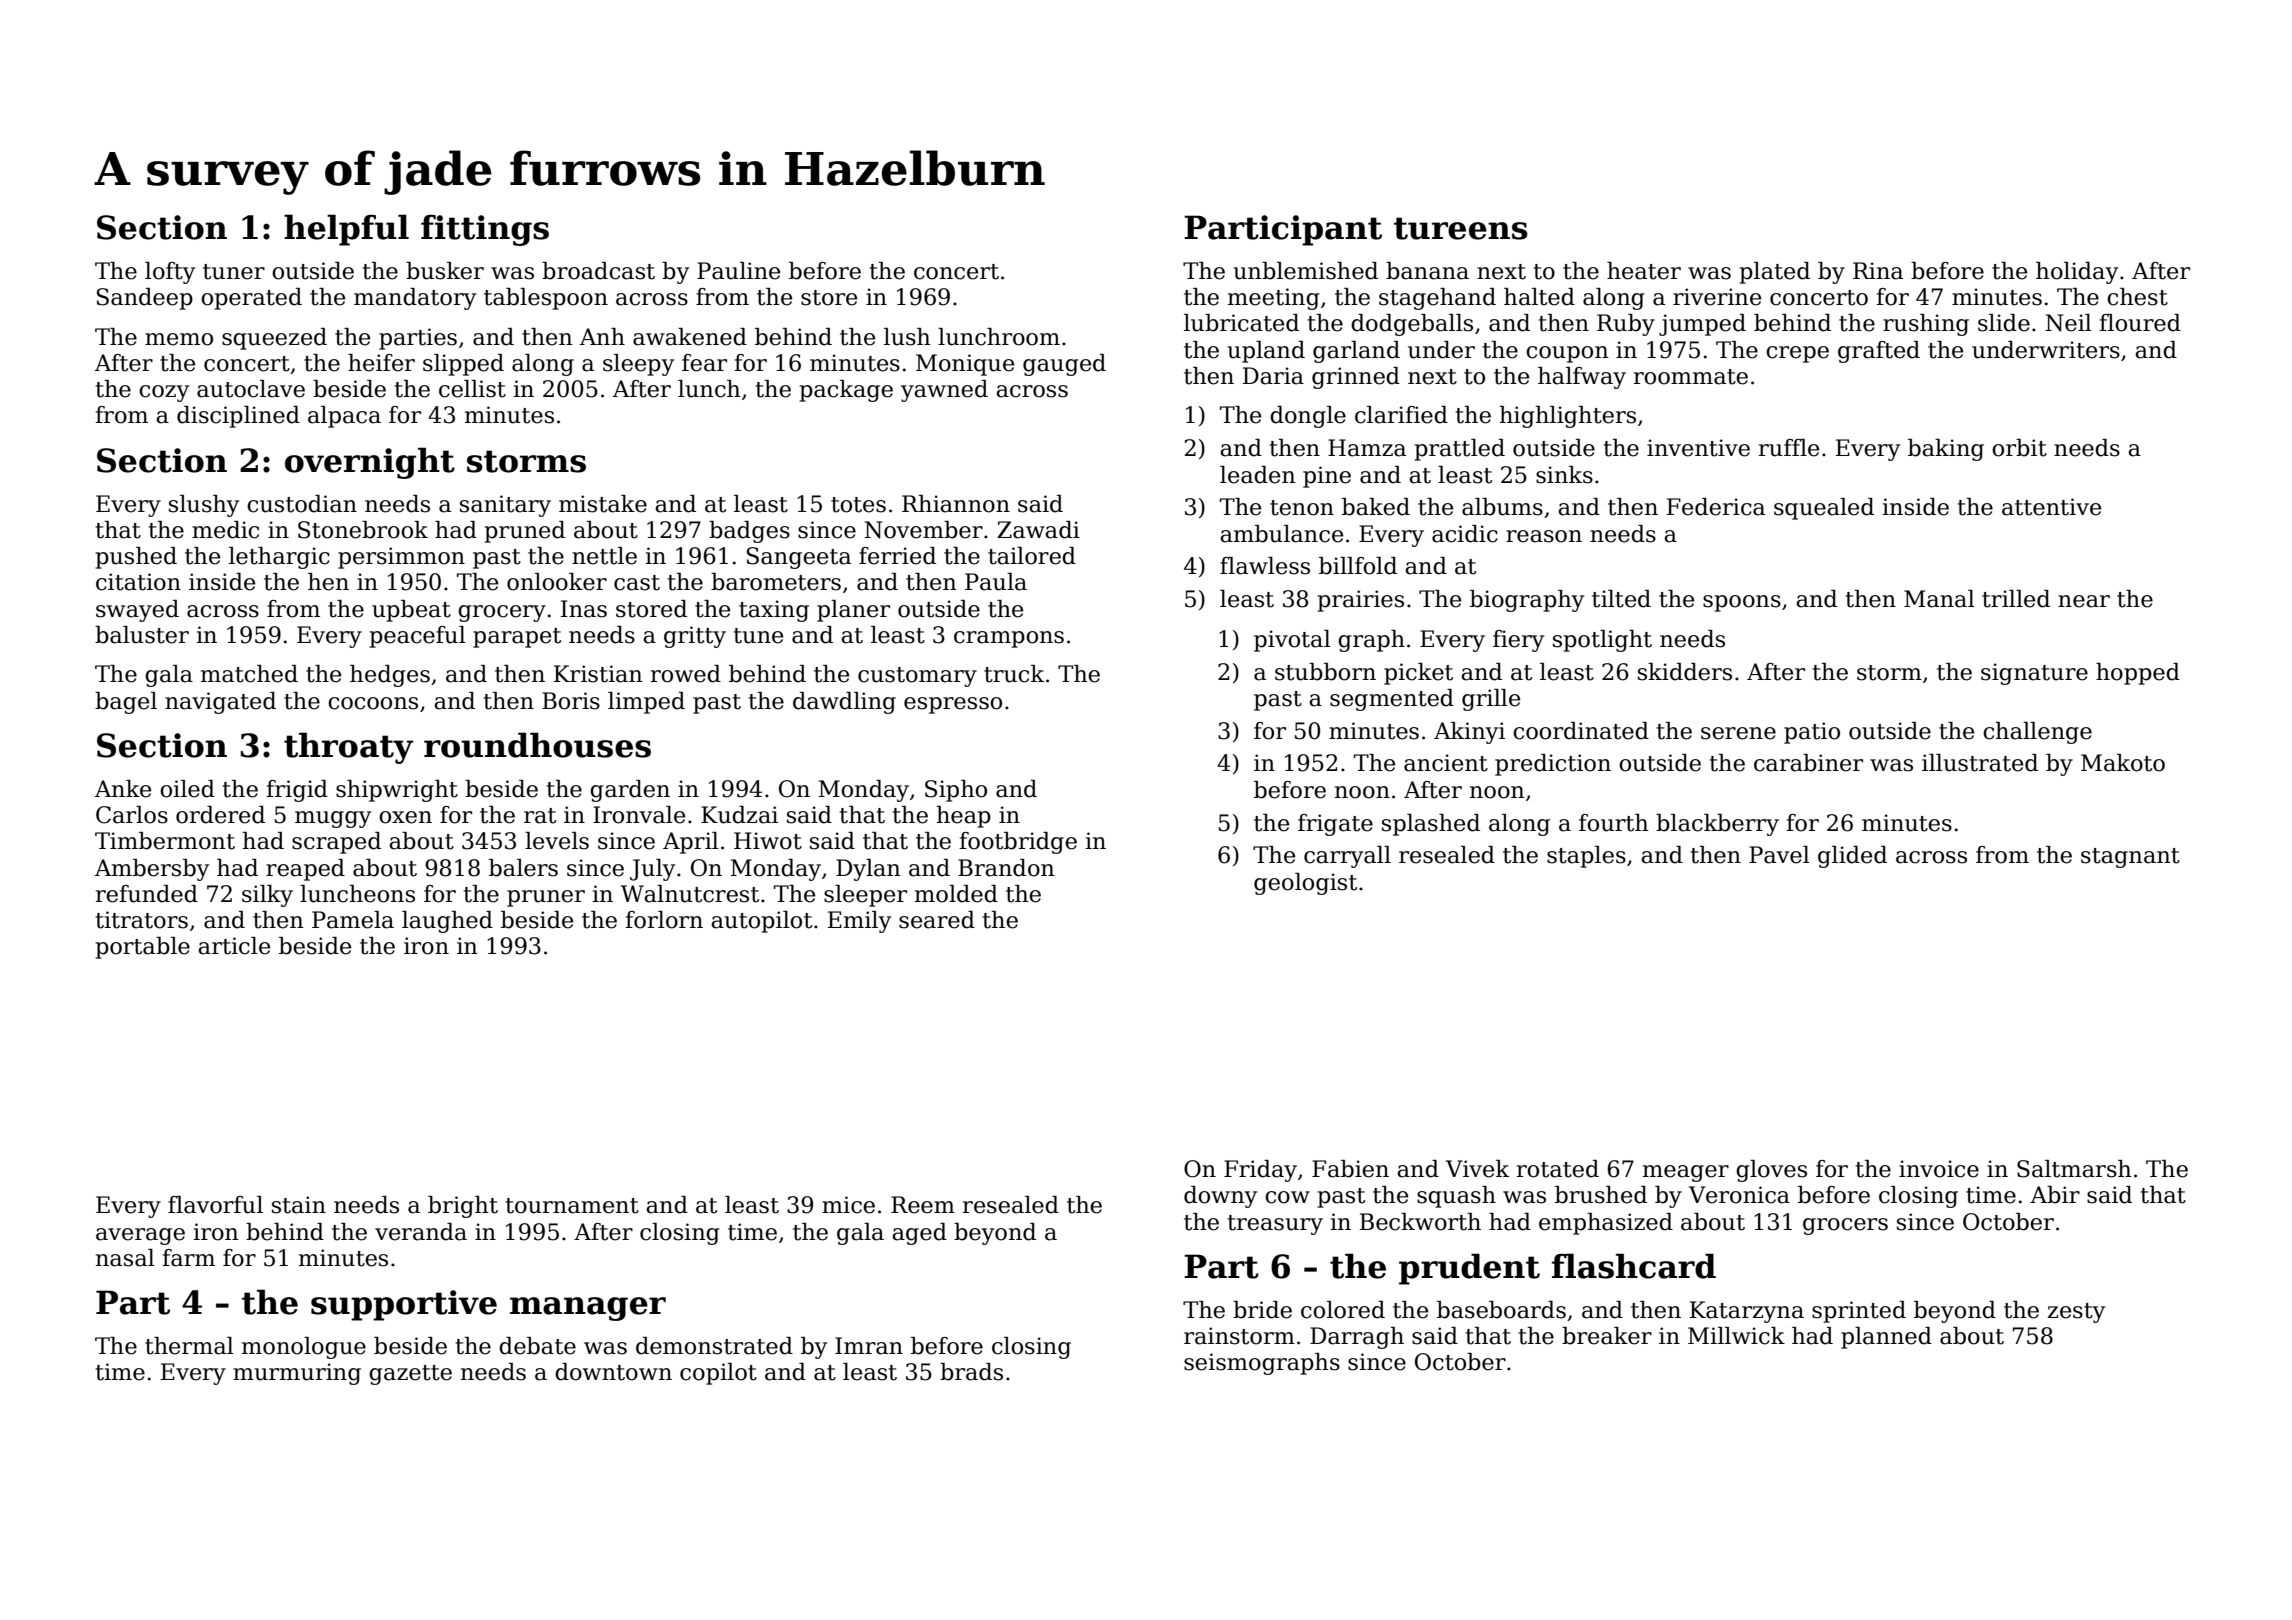  What do you see at coordinates (1456, 1197) in the screenshot?
I see `squash` at bounding box center [1456, 1197].
